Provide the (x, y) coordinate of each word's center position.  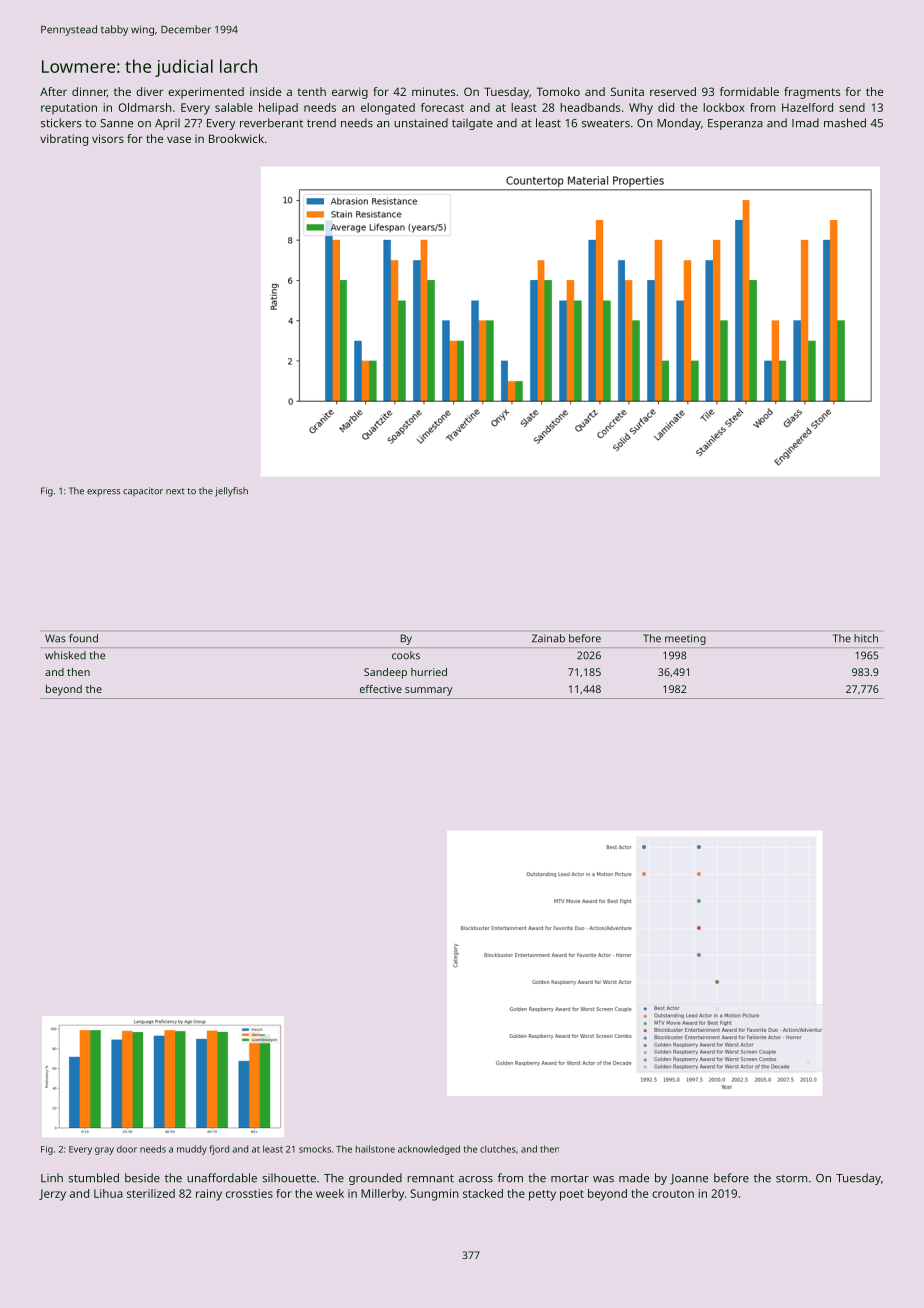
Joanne (689, 1179)
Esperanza (735, 124)
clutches (498, 1149)
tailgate (472, 124)
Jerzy (52, 1195)
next (175, 491)
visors (108, 138)
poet (572, 1195)
